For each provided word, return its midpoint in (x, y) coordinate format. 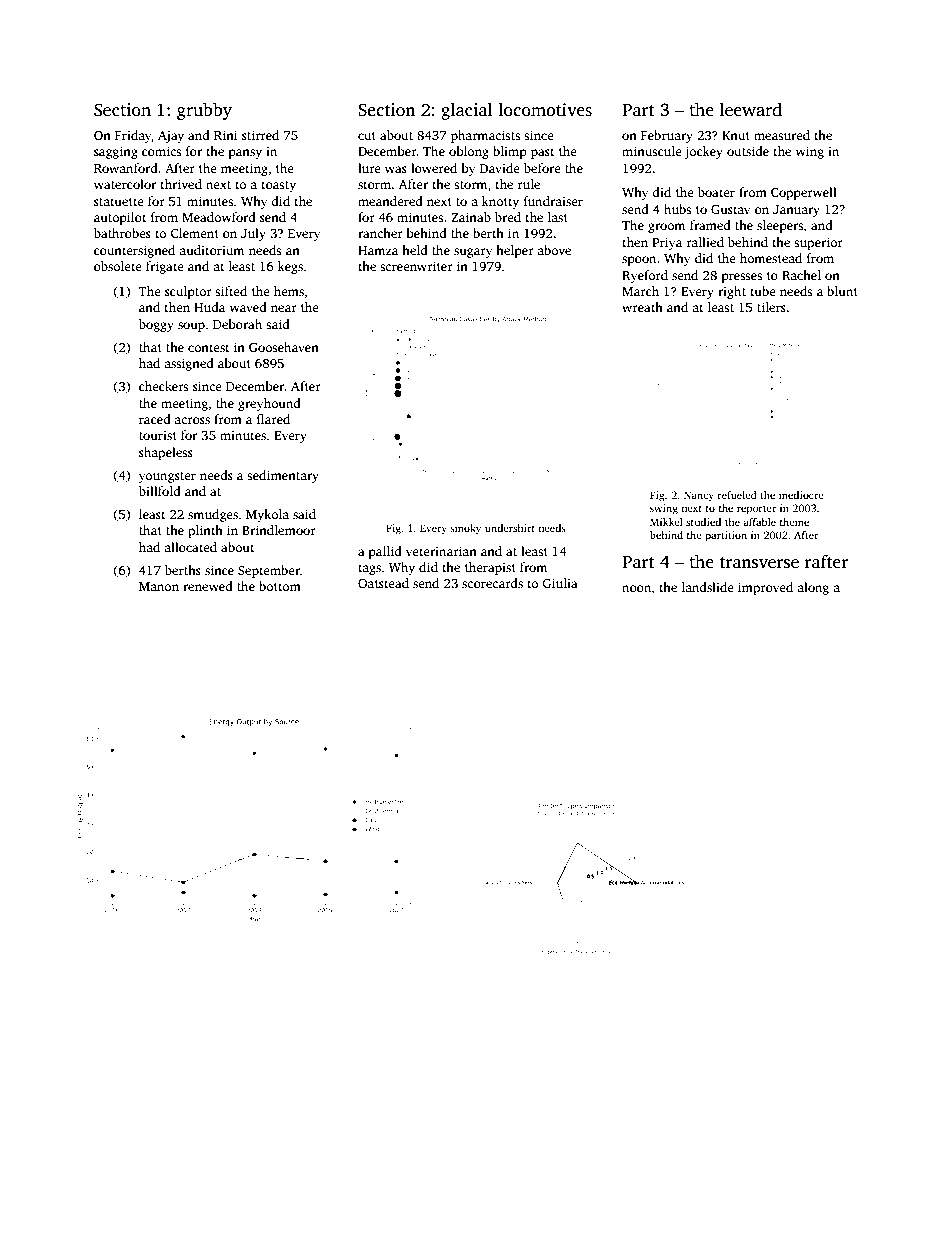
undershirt (510, 528)
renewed (208, 586)
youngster (167, 477)
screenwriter (416, 266)
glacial (466, 111)
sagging (116, 152)
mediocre (801, 495)
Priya (667, 243)
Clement (195, 233)
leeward (751, 110)
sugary (473, 253)
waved (248, 307)
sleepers (780, 226)
